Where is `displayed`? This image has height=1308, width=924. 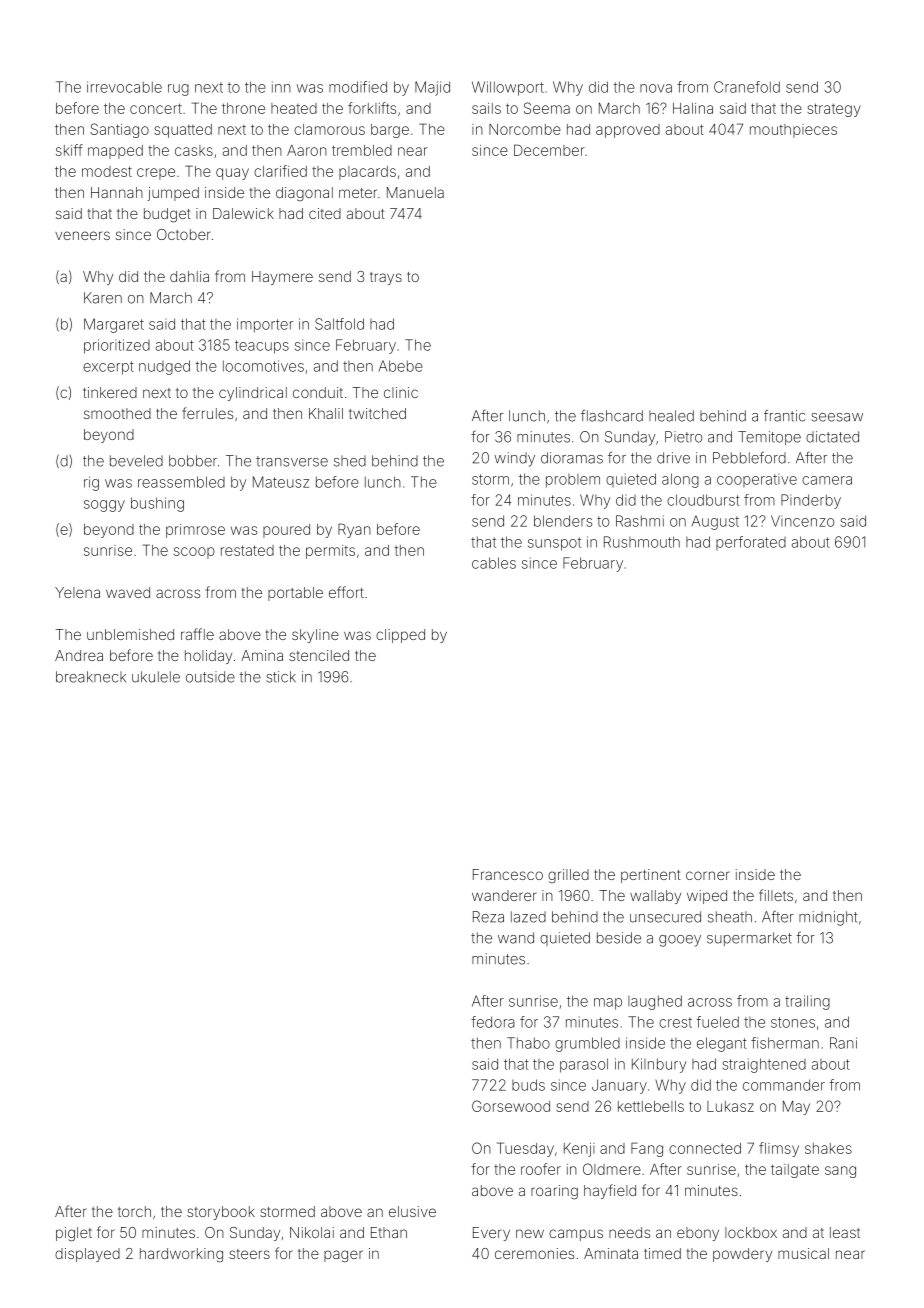
displayed is located at coordinates (87, 1255).
